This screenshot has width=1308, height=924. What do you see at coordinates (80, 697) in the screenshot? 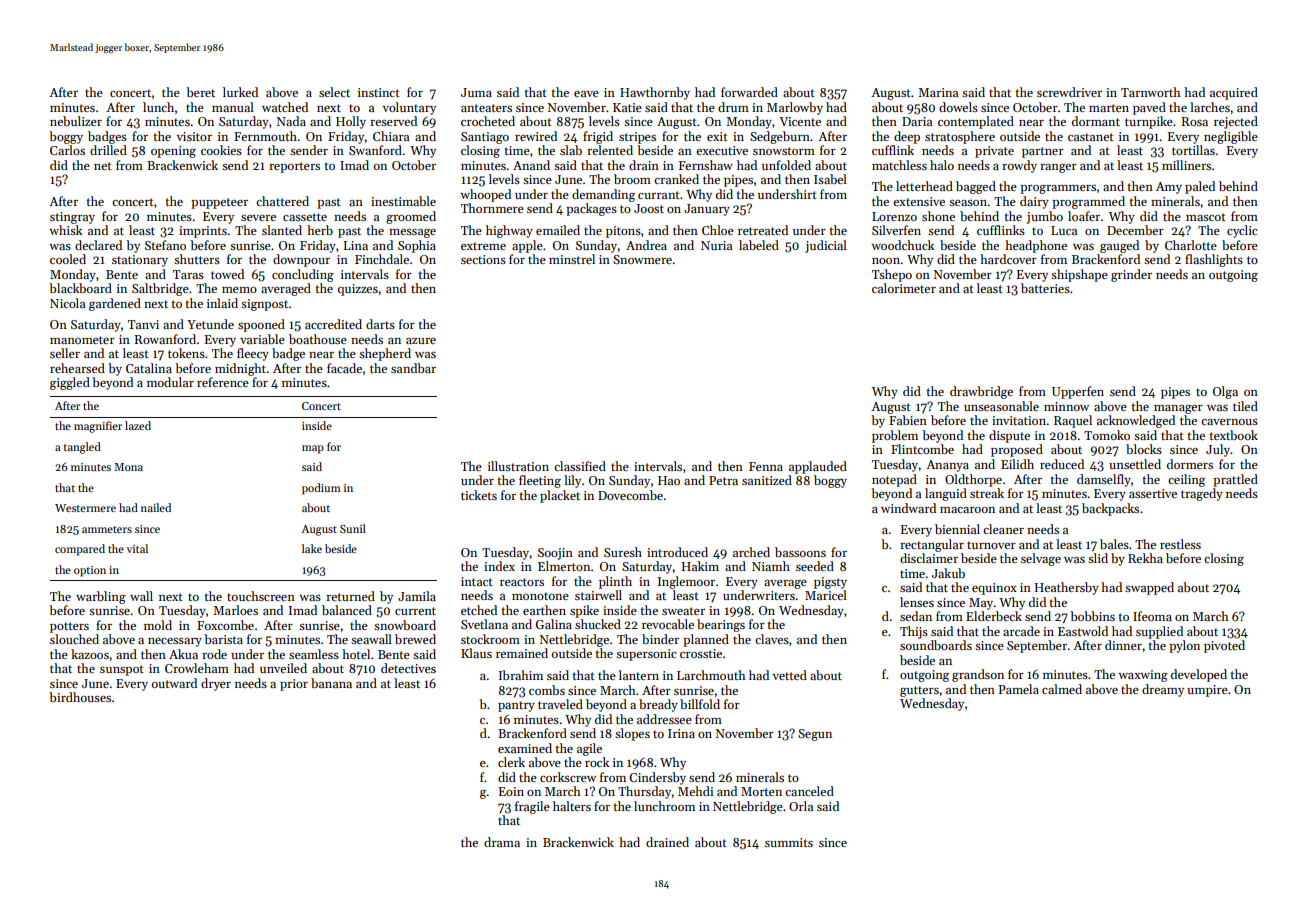
I see `birdhouses` at bounding box center [80, 697].
